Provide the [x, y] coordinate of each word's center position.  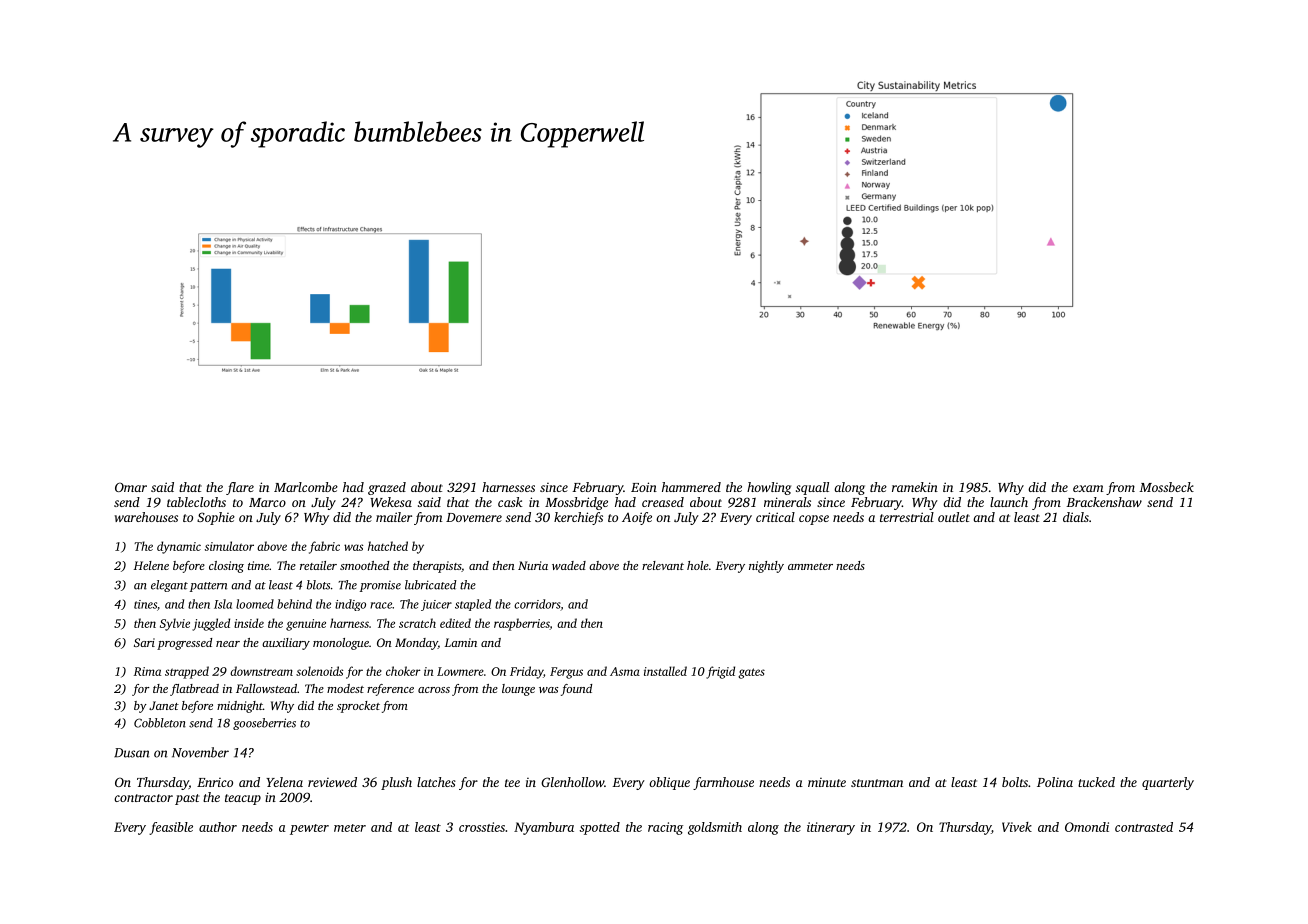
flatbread [194, 690]
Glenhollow [572, 782]
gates [751, 673]
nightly [766, 567]
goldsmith [715, 828]
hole [698, 565]
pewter [309, 829]
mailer [394, 517]
